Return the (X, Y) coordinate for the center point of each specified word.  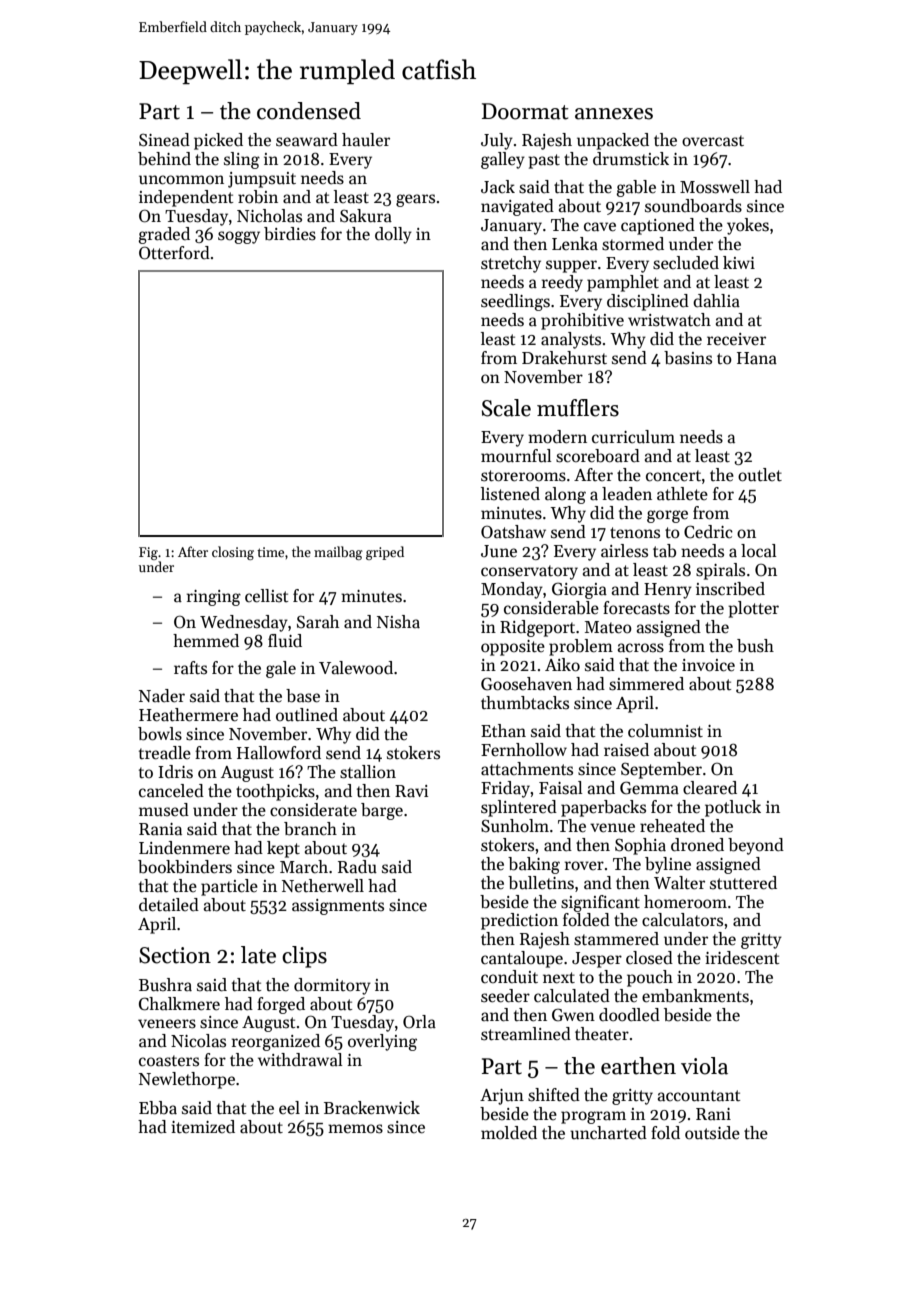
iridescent (742, 958)
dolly (393, 235)
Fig (148, 553)
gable (636, 188)
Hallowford (279, 753)
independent (186, 198)
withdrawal (300, 1060)
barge (382, 811)
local (759, 551)
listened (510, 494)
